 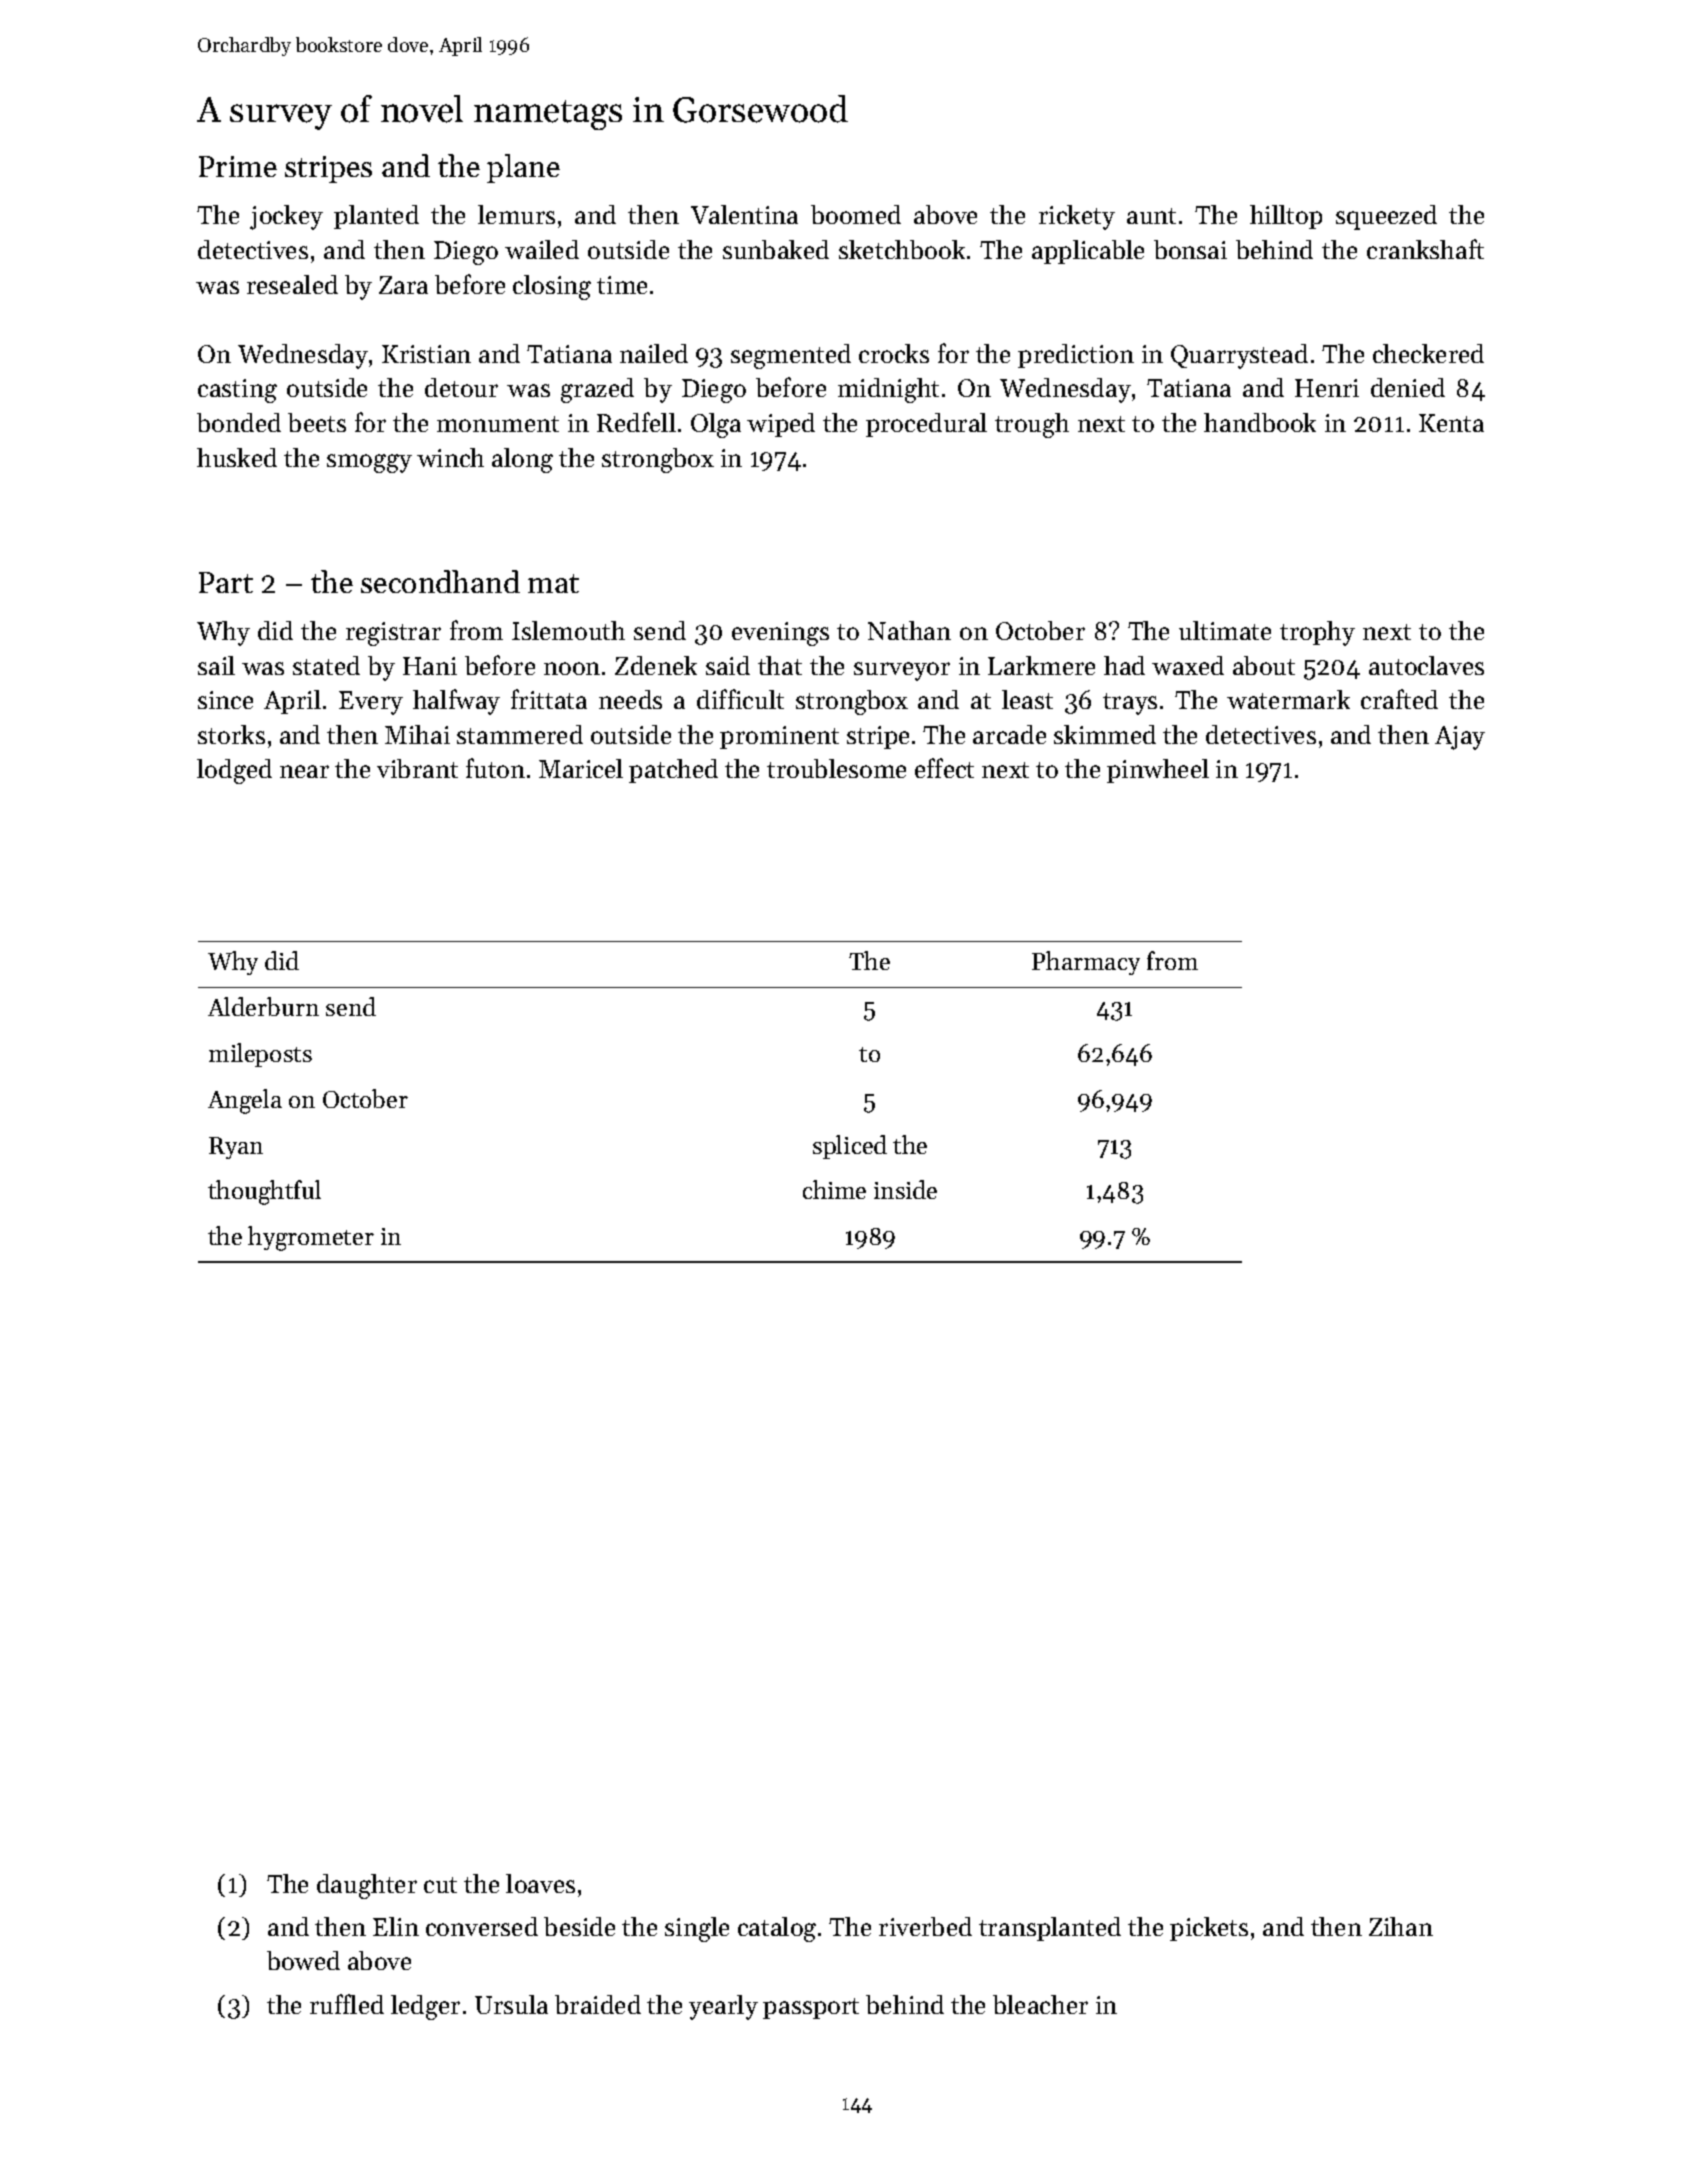 What do you see at coordinates (1032, 425) in the screenshot?
I see `trough` at bounding box center [1032, 425].
